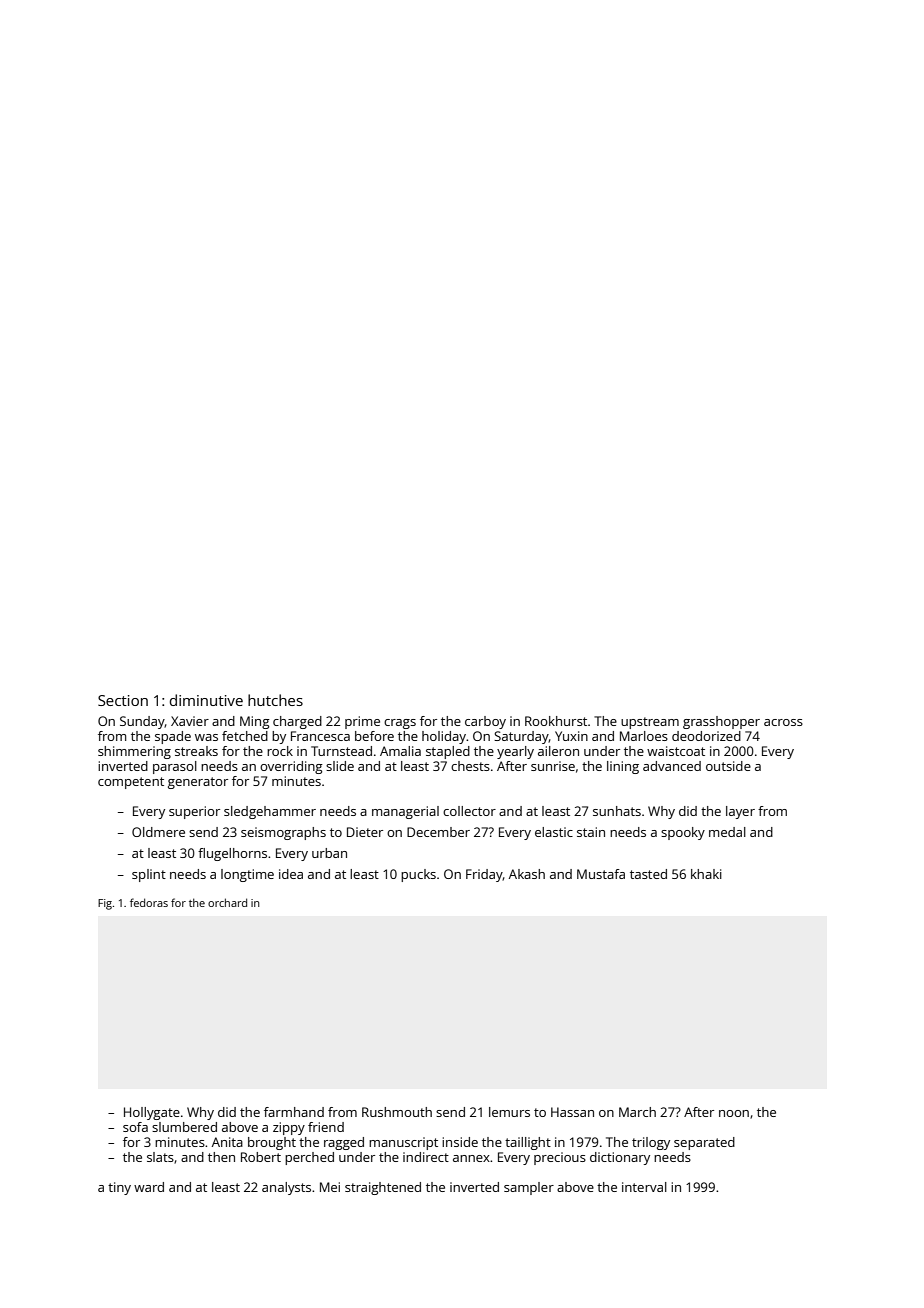 This screenshot has width=924, height=1308. What do you see at coordinates (149, 875) in the screenshot?
I see `splint` at bounding box center [149, 875].
